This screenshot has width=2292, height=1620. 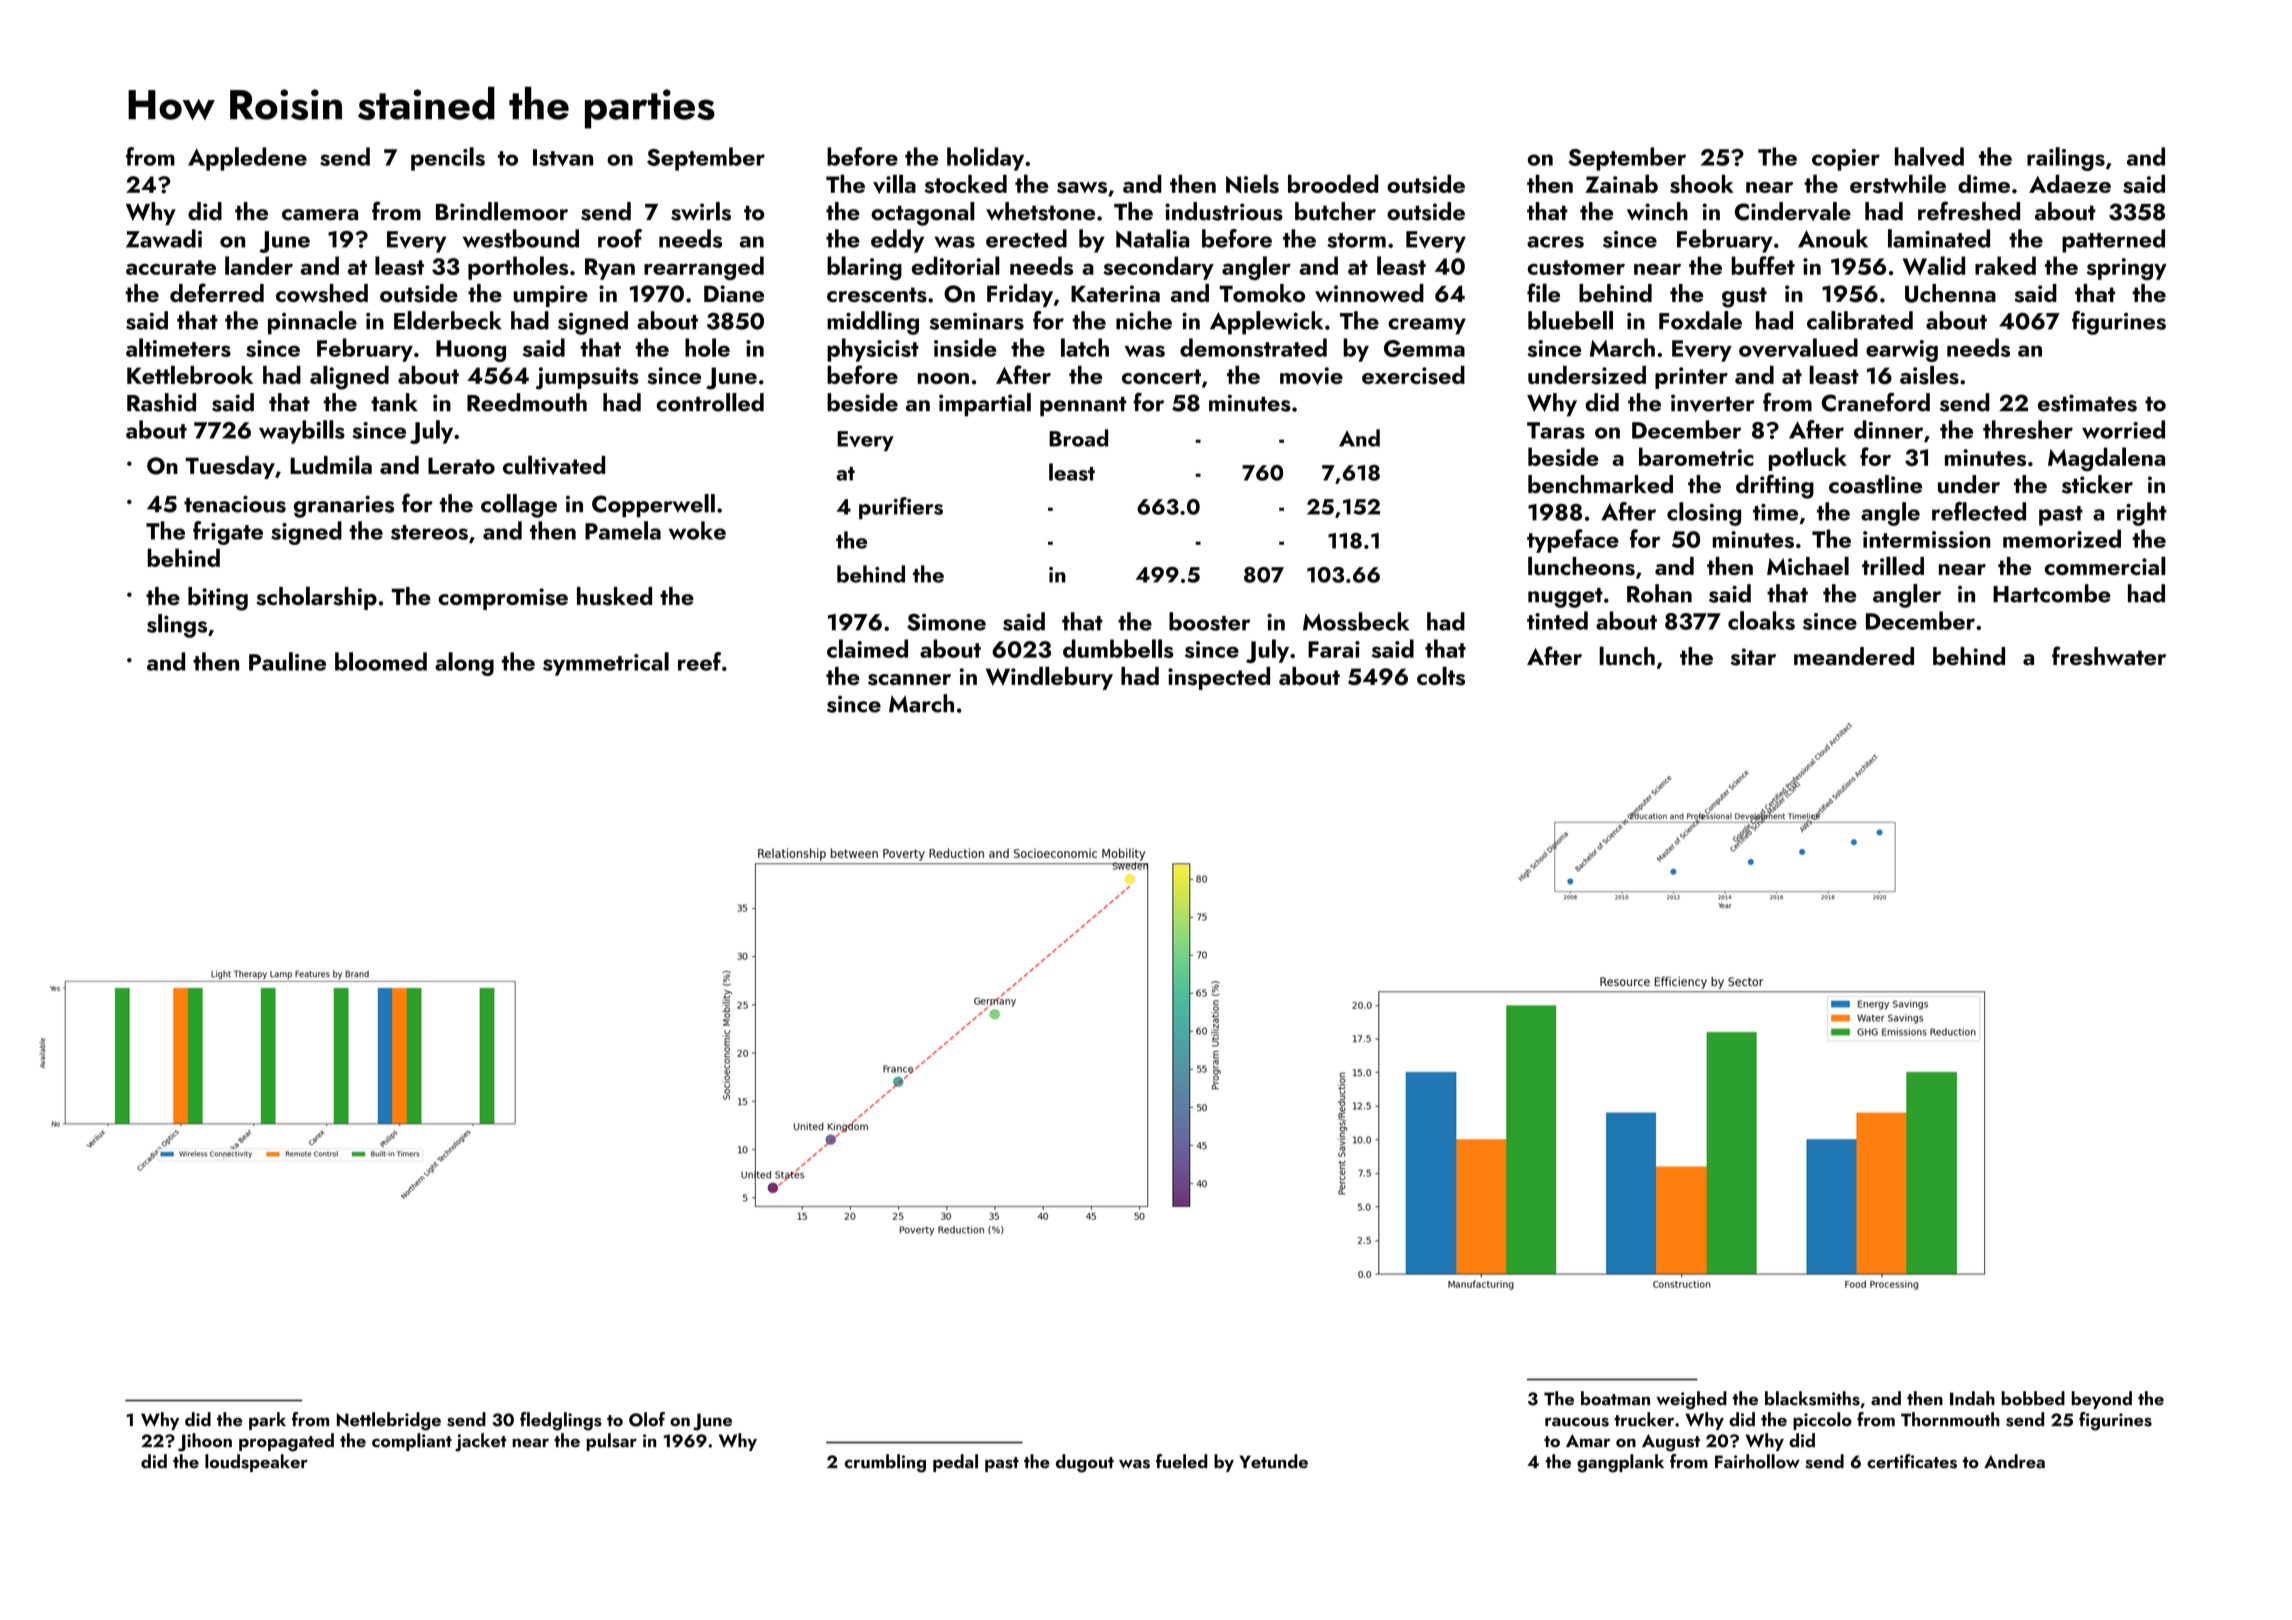 I want to click on octagonal, so click(x=923, y=214).
